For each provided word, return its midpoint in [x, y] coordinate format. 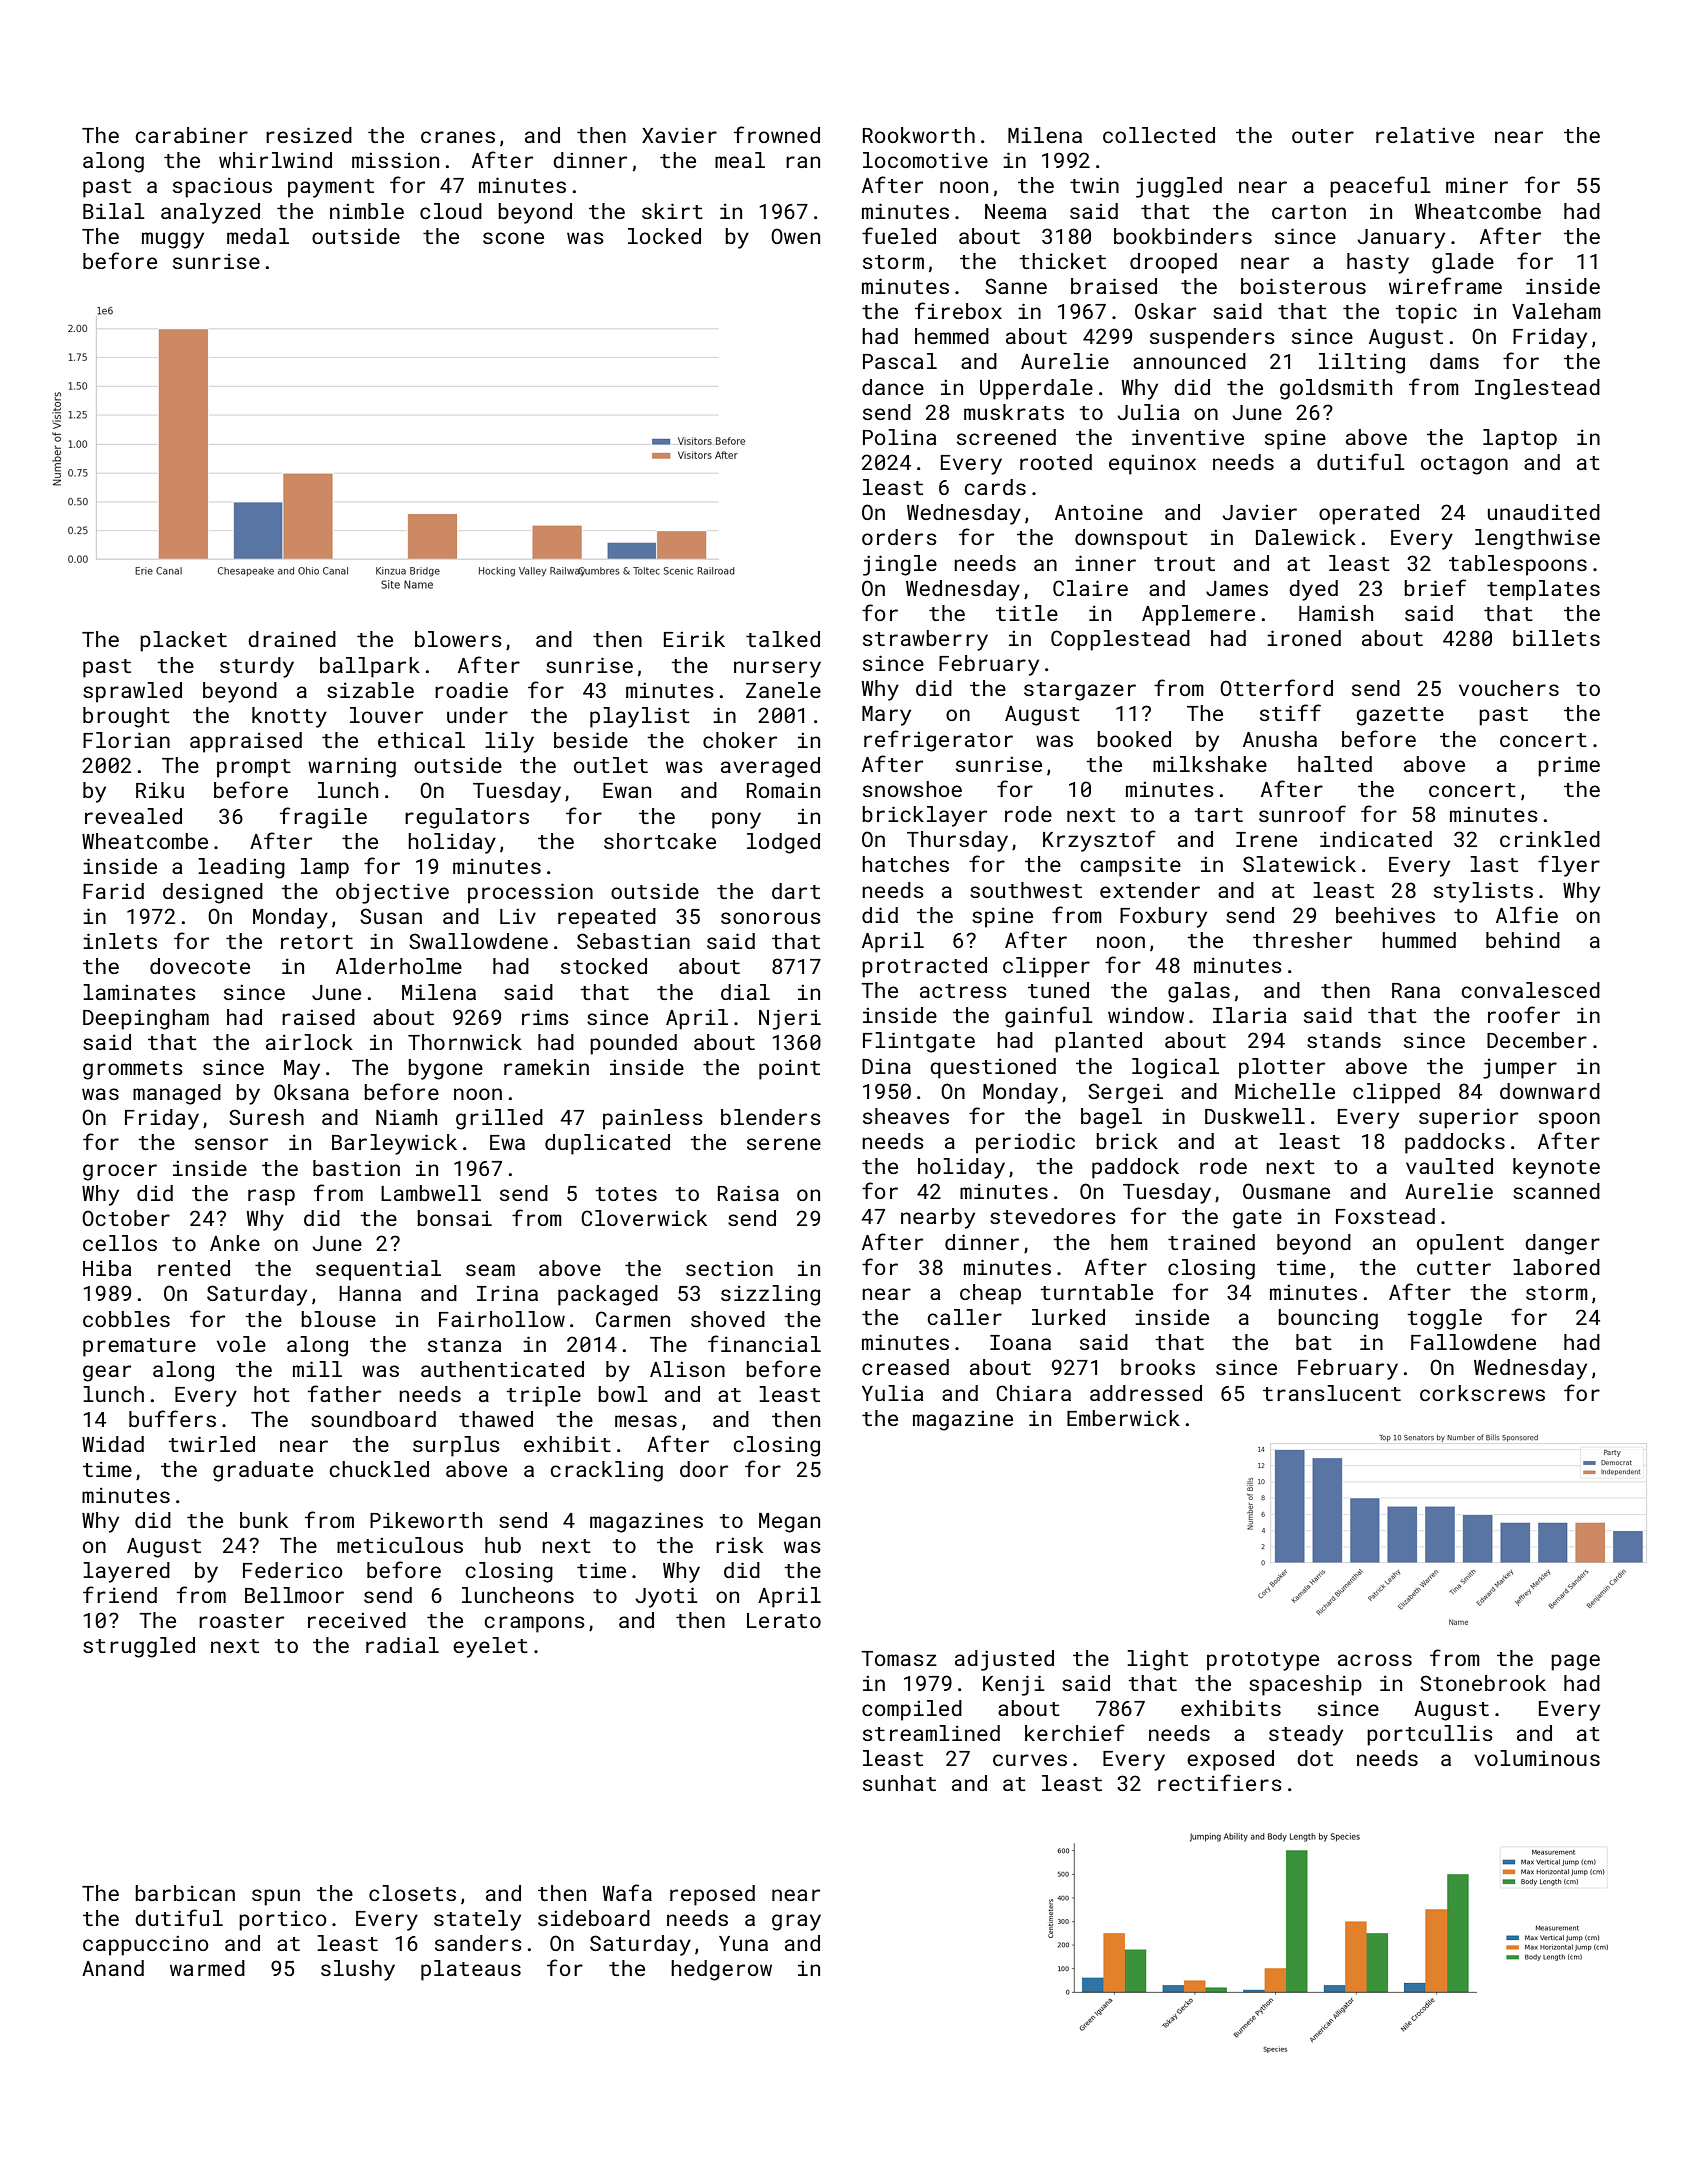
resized [309, 135]
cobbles [126, 1319]
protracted [924, 967]
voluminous [1537, 1758]
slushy [358, 1970]
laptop [1520, 439]
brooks [1158, 1367]
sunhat [899, 1783]
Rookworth [919, 135]
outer [1323, 136]
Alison [687, 1369]
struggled [139, 1647]
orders [899, 537]
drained [292, 639]
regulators [467, 818]
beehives [1385, 915]
